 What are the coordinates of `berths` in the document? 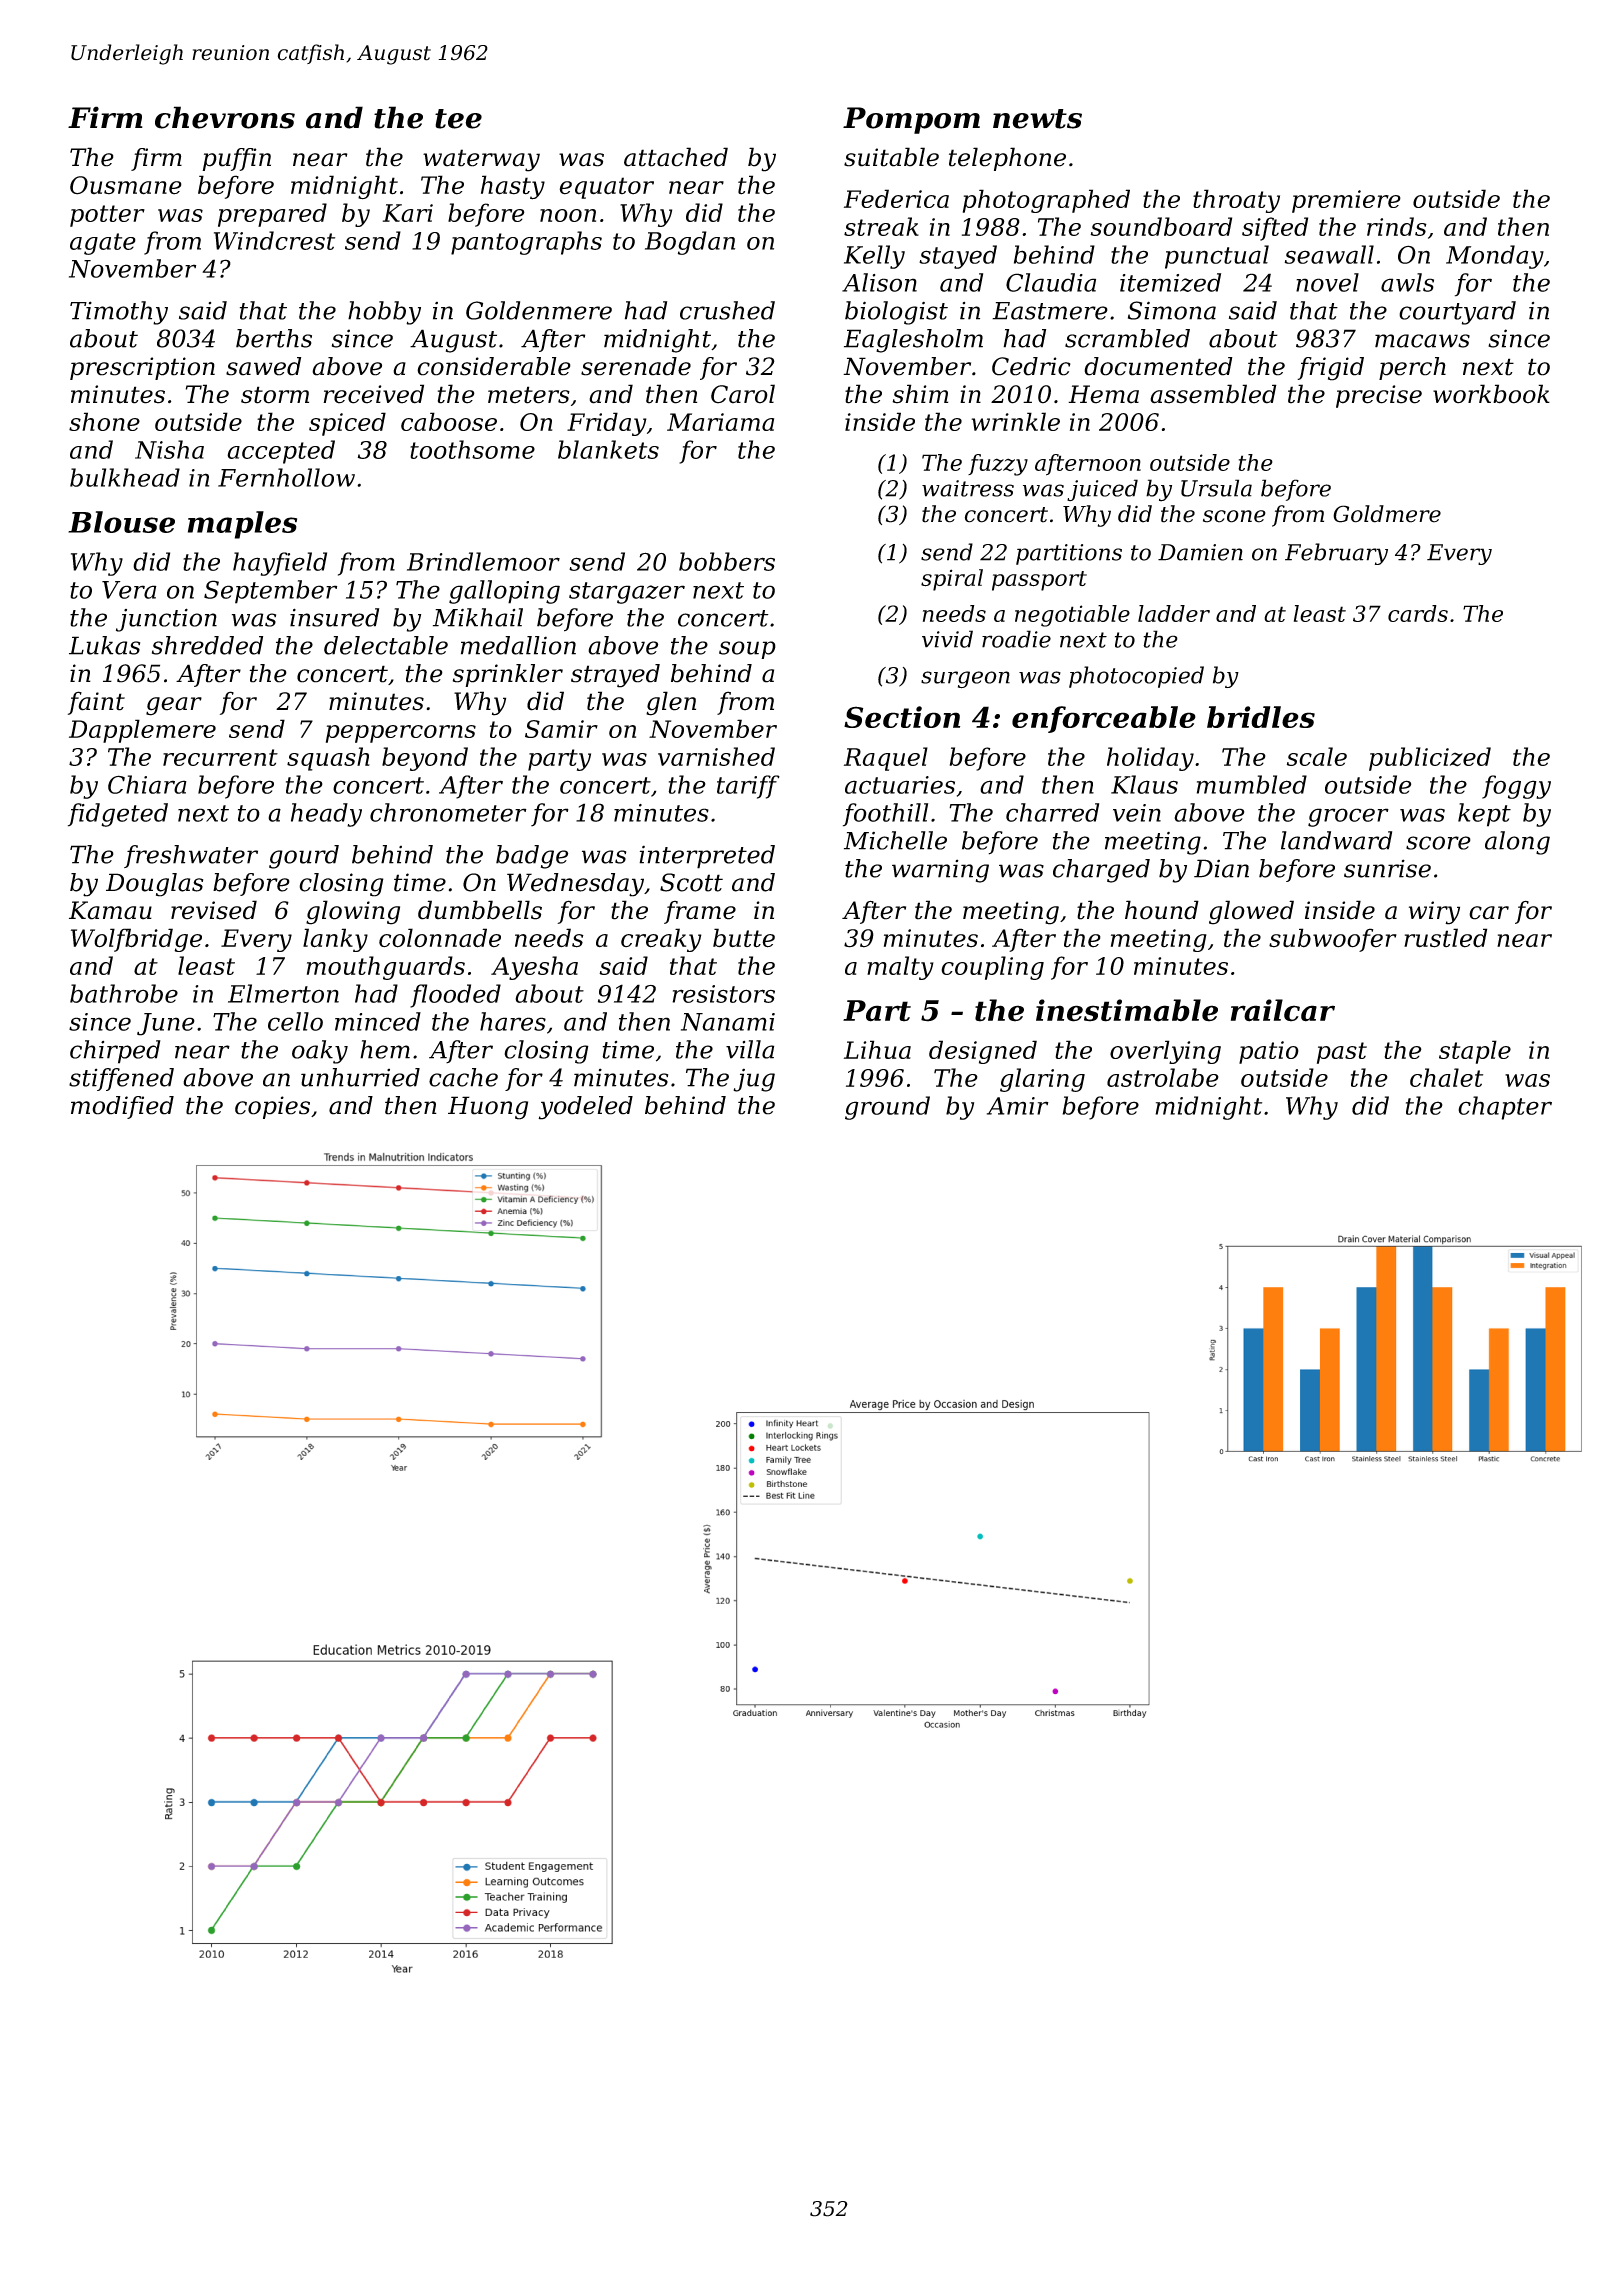 It's located at (274, 338).
